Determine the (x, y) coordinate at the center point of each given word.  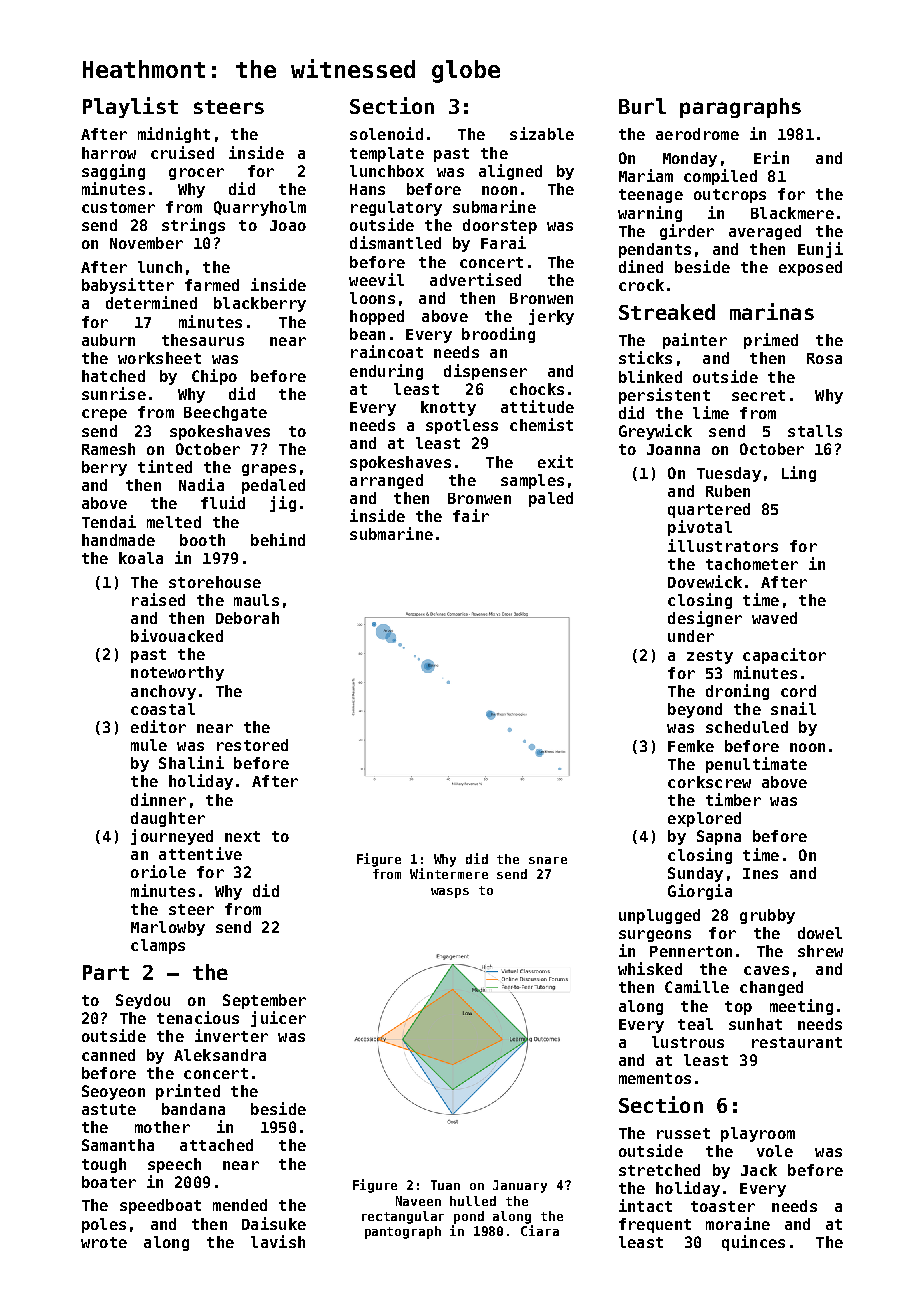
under (691, 636)
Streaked (667, 312)
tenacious (198, 1017)
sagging (113, 172)
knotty (448, 408)
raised (158, 599)
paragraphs (740, 108)
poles (104, 1225)
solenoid (386, 133)
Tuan (445, 1185)
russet (683, 1133)
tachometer (752, 564)
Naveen (418, 1201)
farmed (212, 285)
